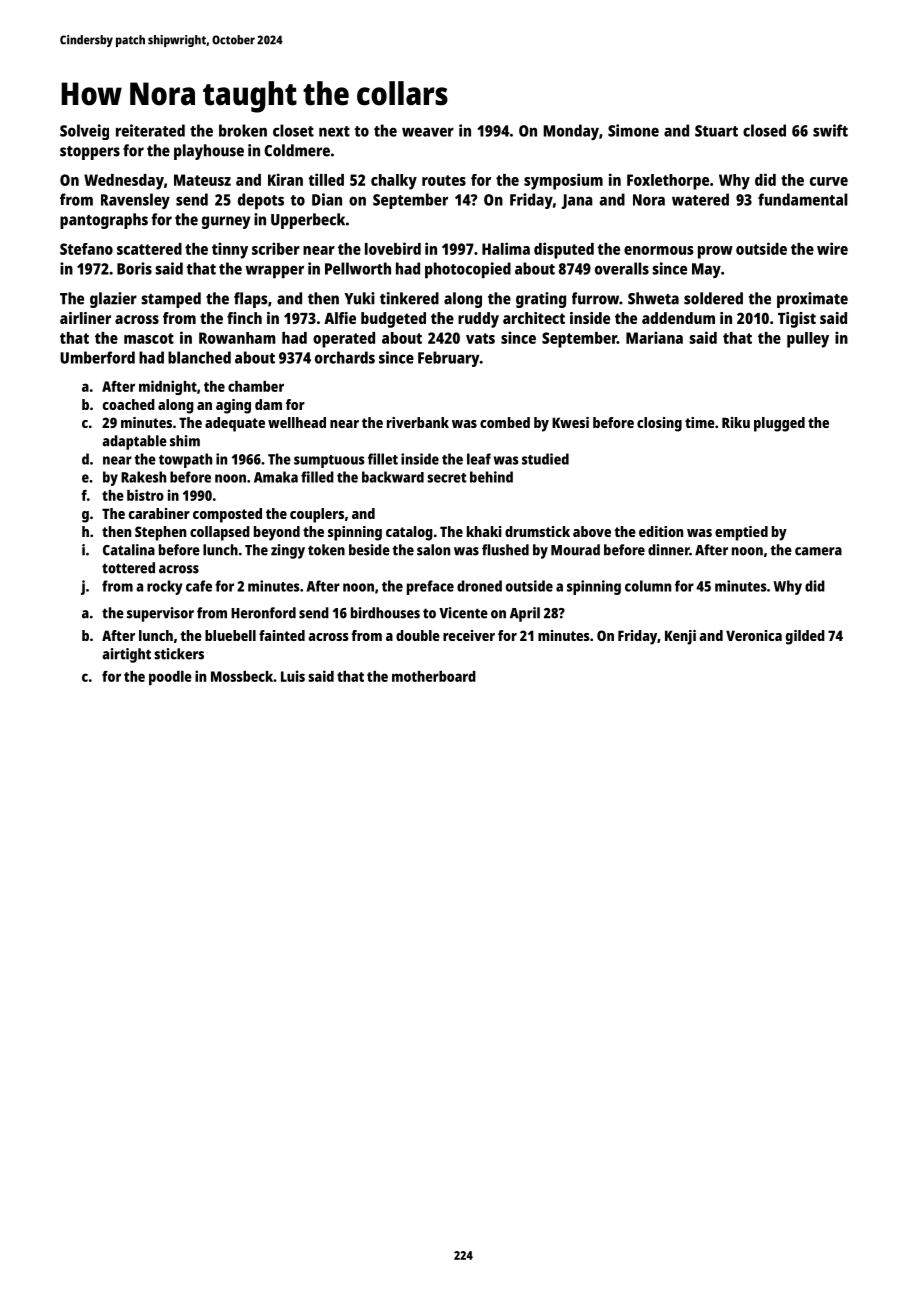 Image resolution: width=908 pixels, height=1316 pixels. I want to click on poodle, so click(170, 678).
